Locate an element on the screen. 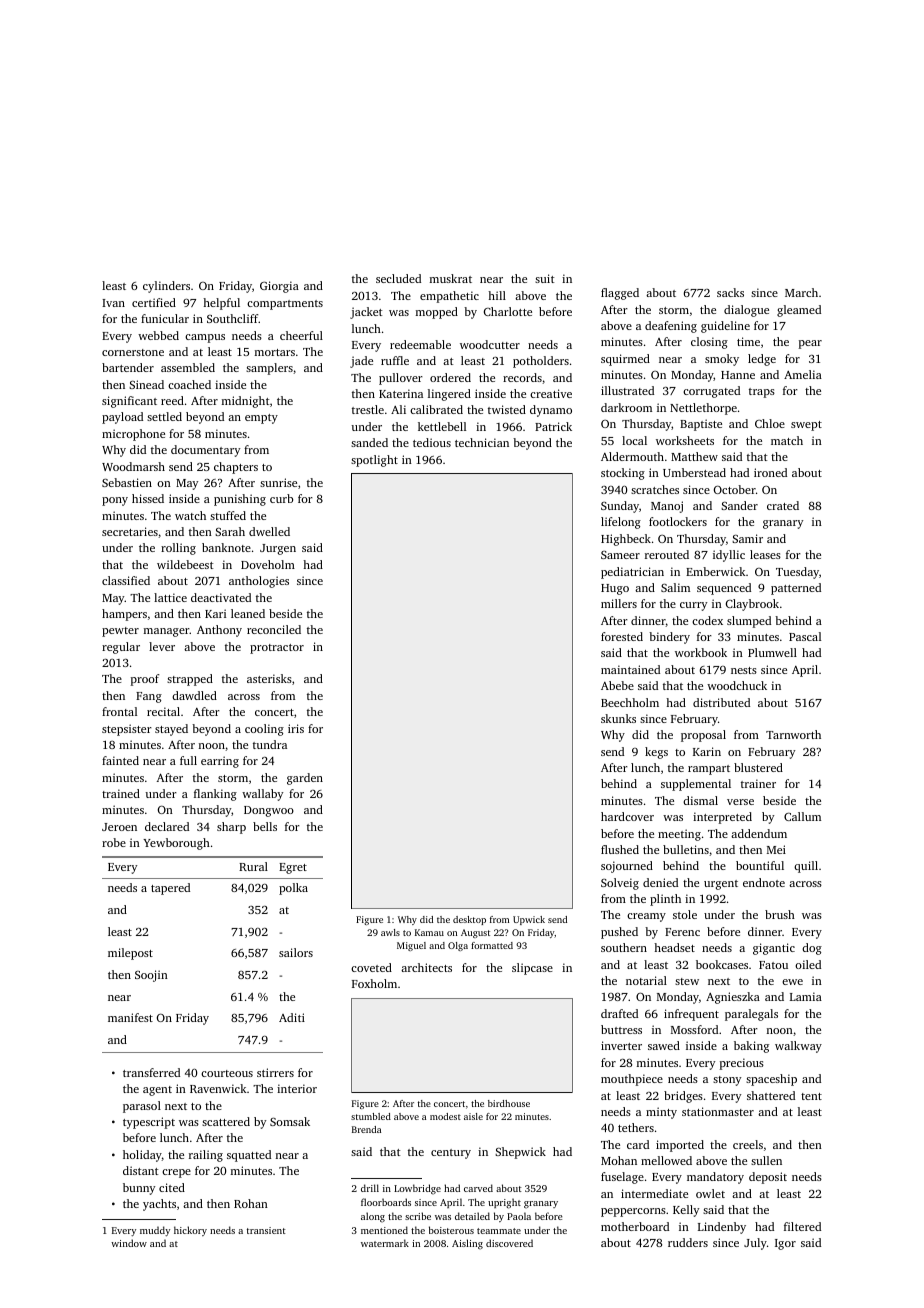 This screenshot has width=924, height=1308. suit is located at coordinates (545, 278).
